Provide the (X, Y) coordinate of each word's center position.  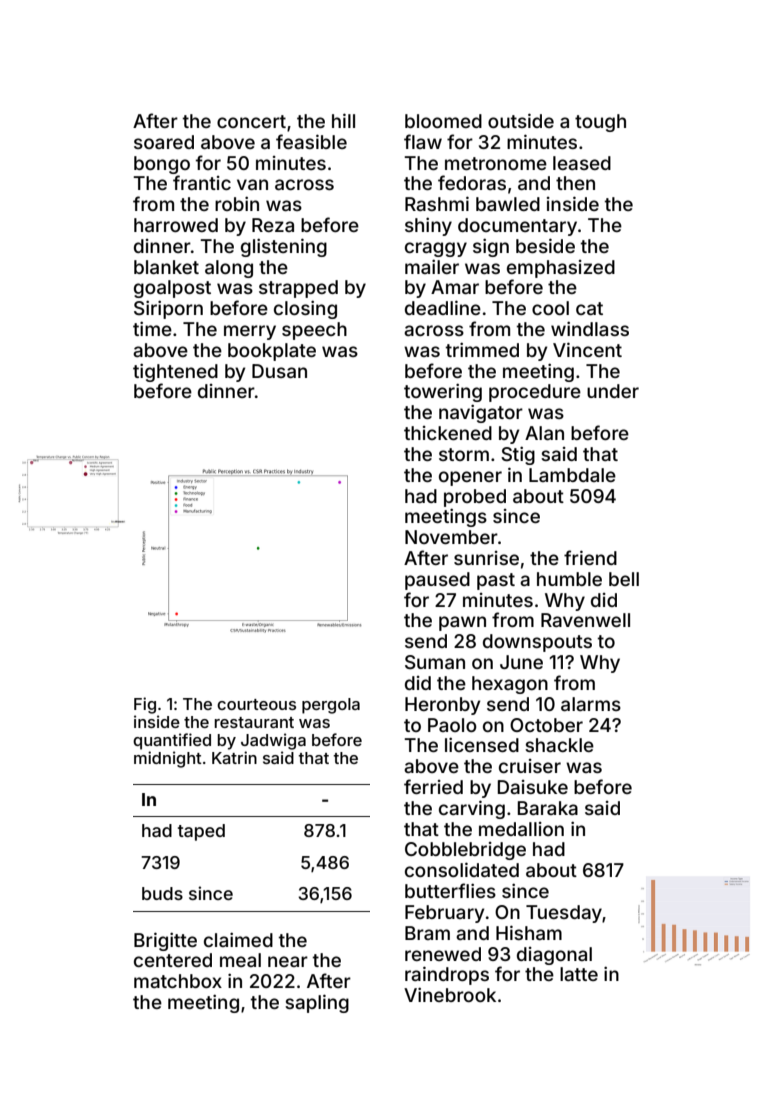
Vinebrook (450, 994)
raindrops (447, 975)
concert (251, 121)
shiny (428, 226)
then (575, 183)
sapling (317, 1003)
